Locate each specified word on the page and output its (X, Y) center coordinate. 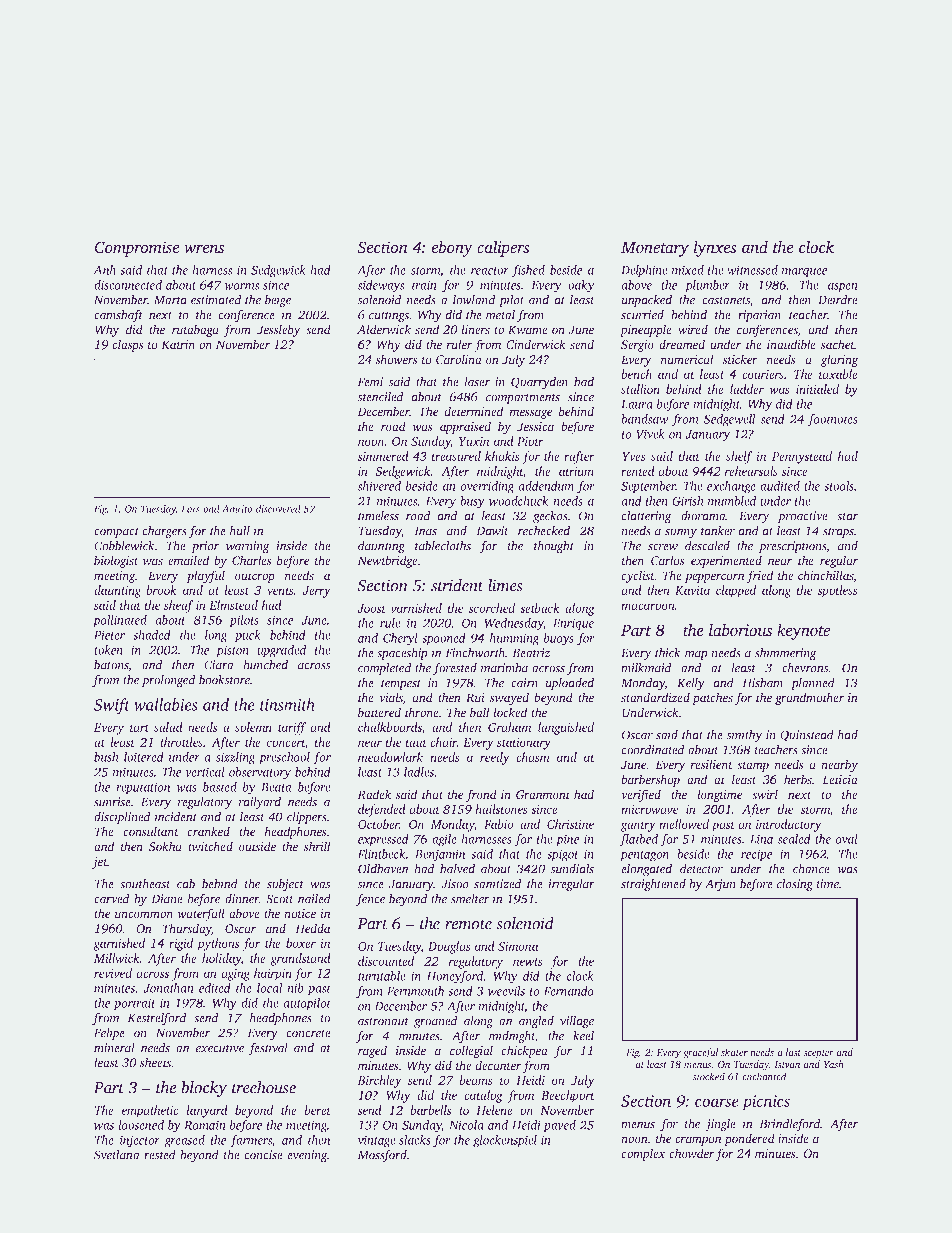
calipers (503, 248)
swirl (765, 794)
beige (278, 301)
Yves (634, 456)
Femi (370, 382)
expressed (383, 840)
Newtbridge (387, 561)
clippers (307, 818)
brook (161, 590)
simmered (383, 456)
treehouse (264, 1087)
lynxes (715, 248)
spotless (838, 591)
